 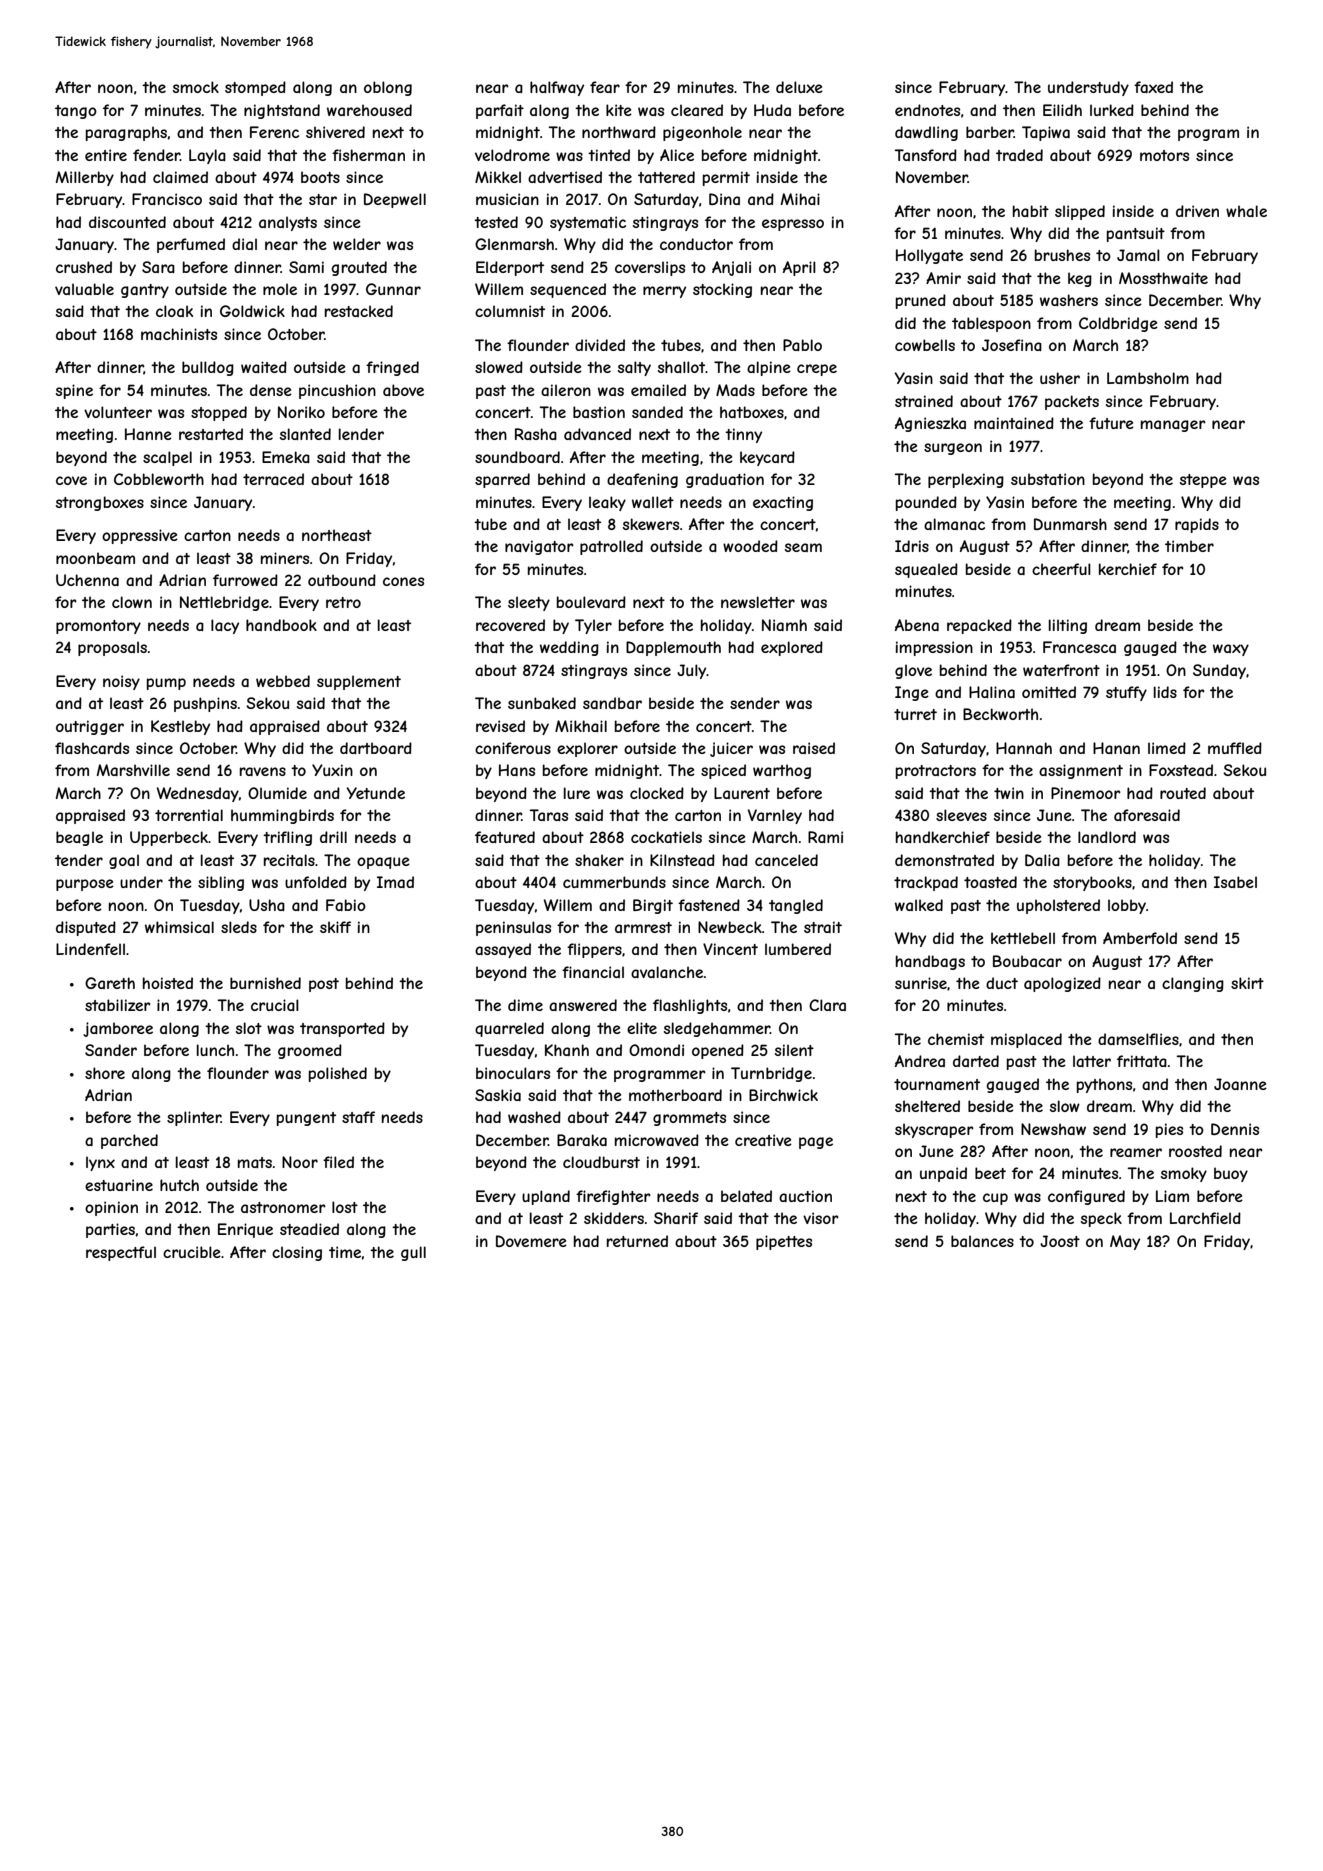 I want to click on barber, so click(x=990, y=132).
